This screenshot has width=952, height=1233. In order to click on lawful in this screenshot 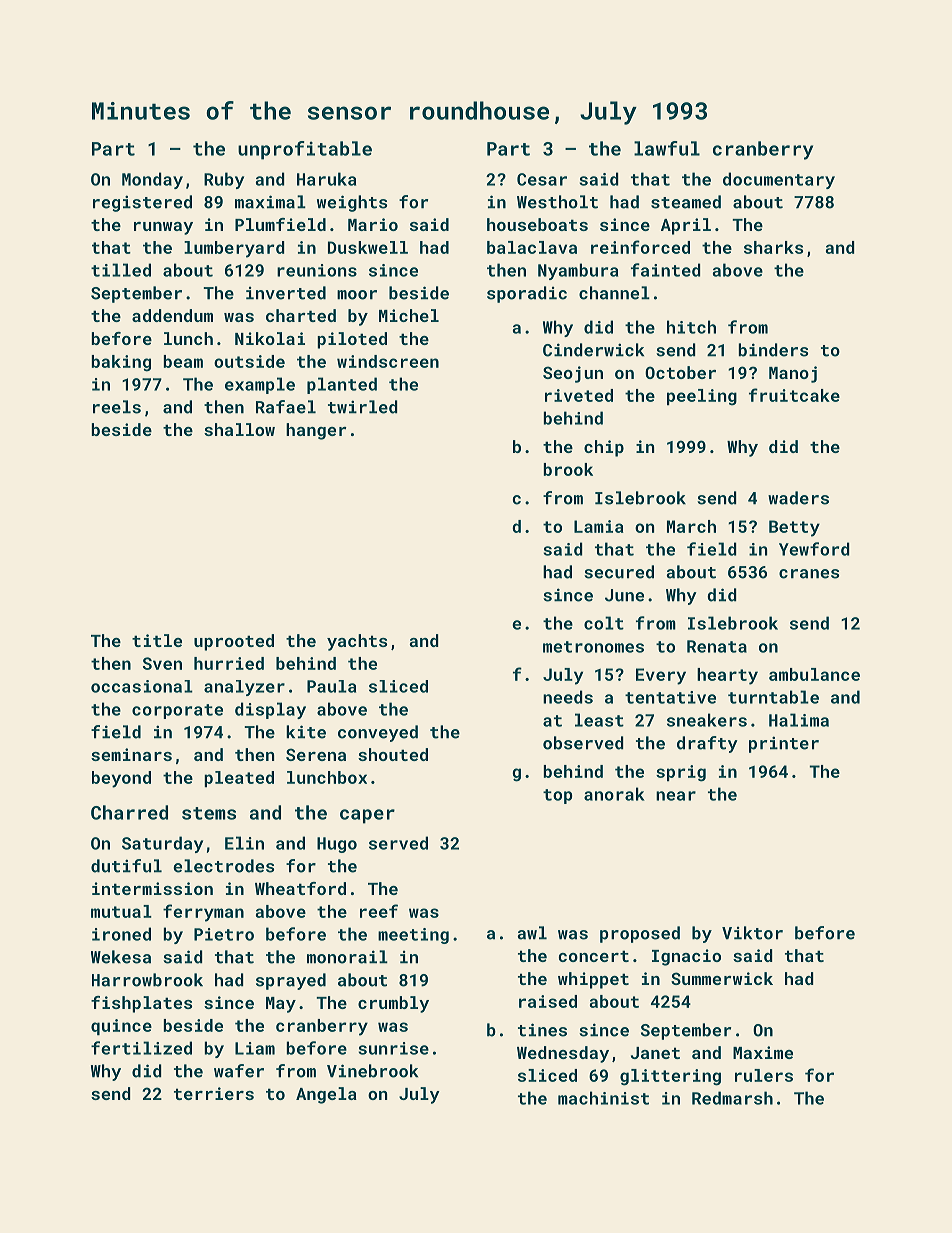, I will do `click(667, 148)`.
